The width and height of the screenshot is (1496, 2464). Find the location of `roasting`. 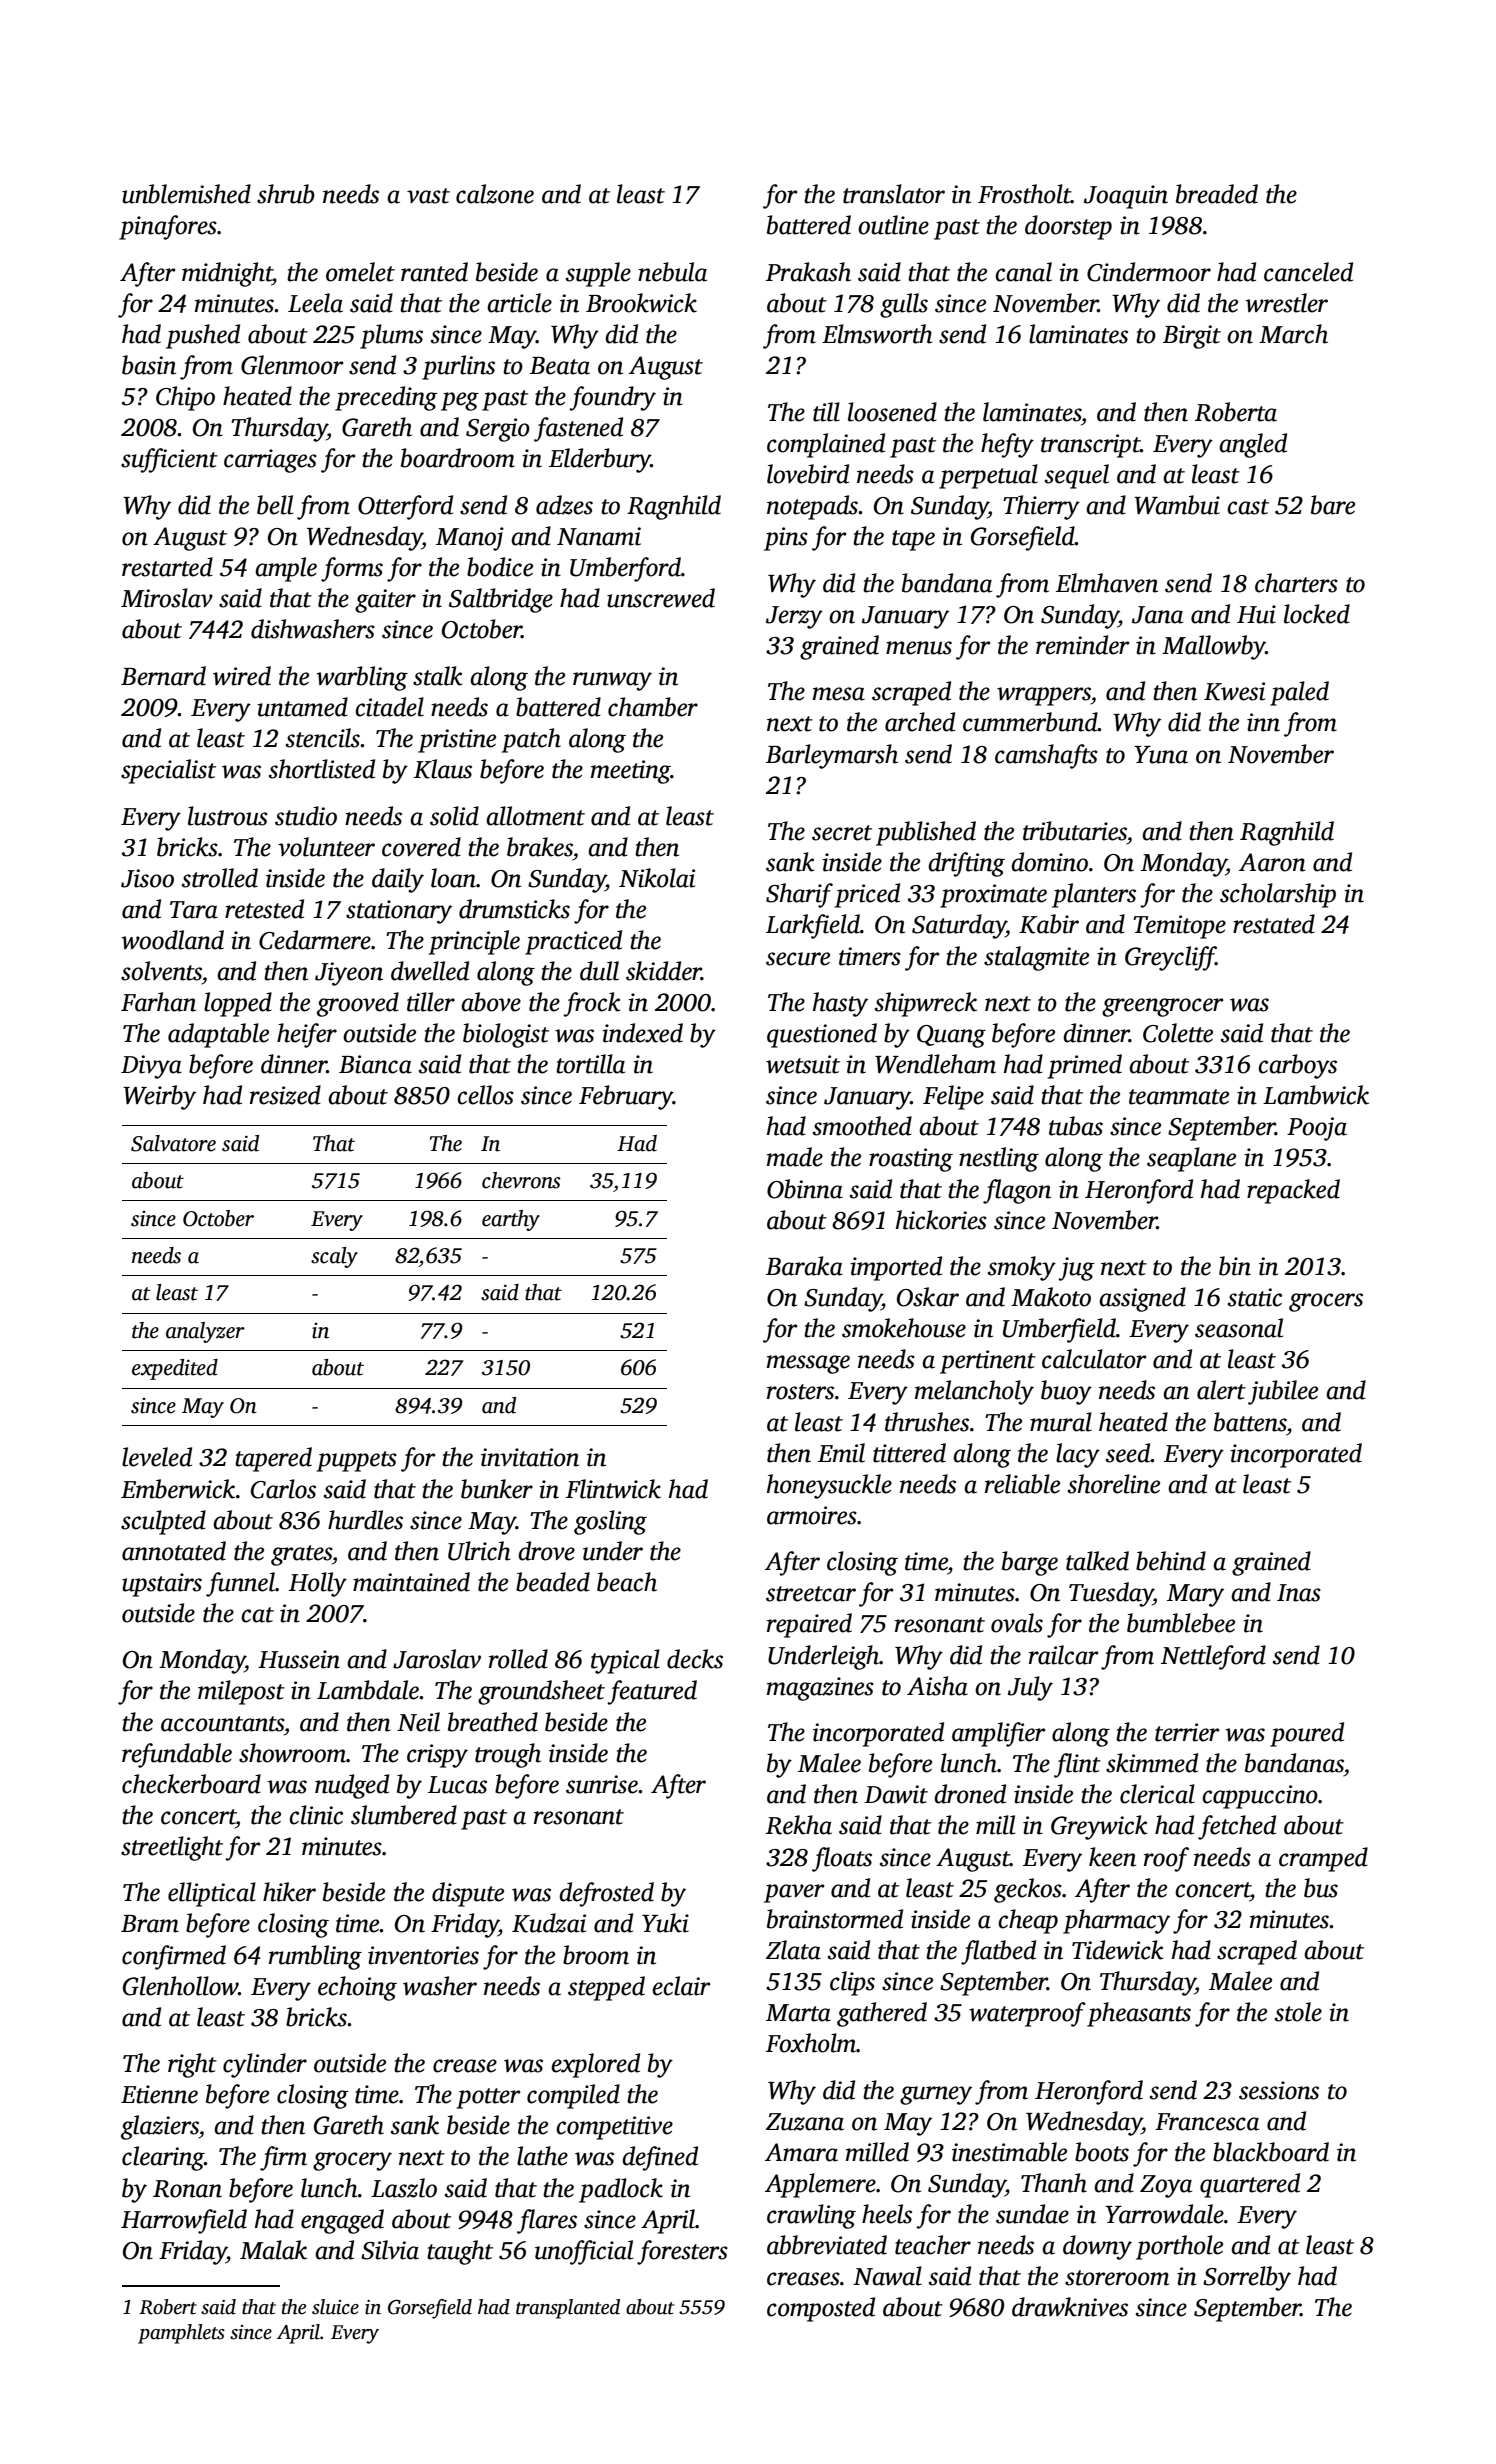

roasting is located at coordinates (911, 1160).
